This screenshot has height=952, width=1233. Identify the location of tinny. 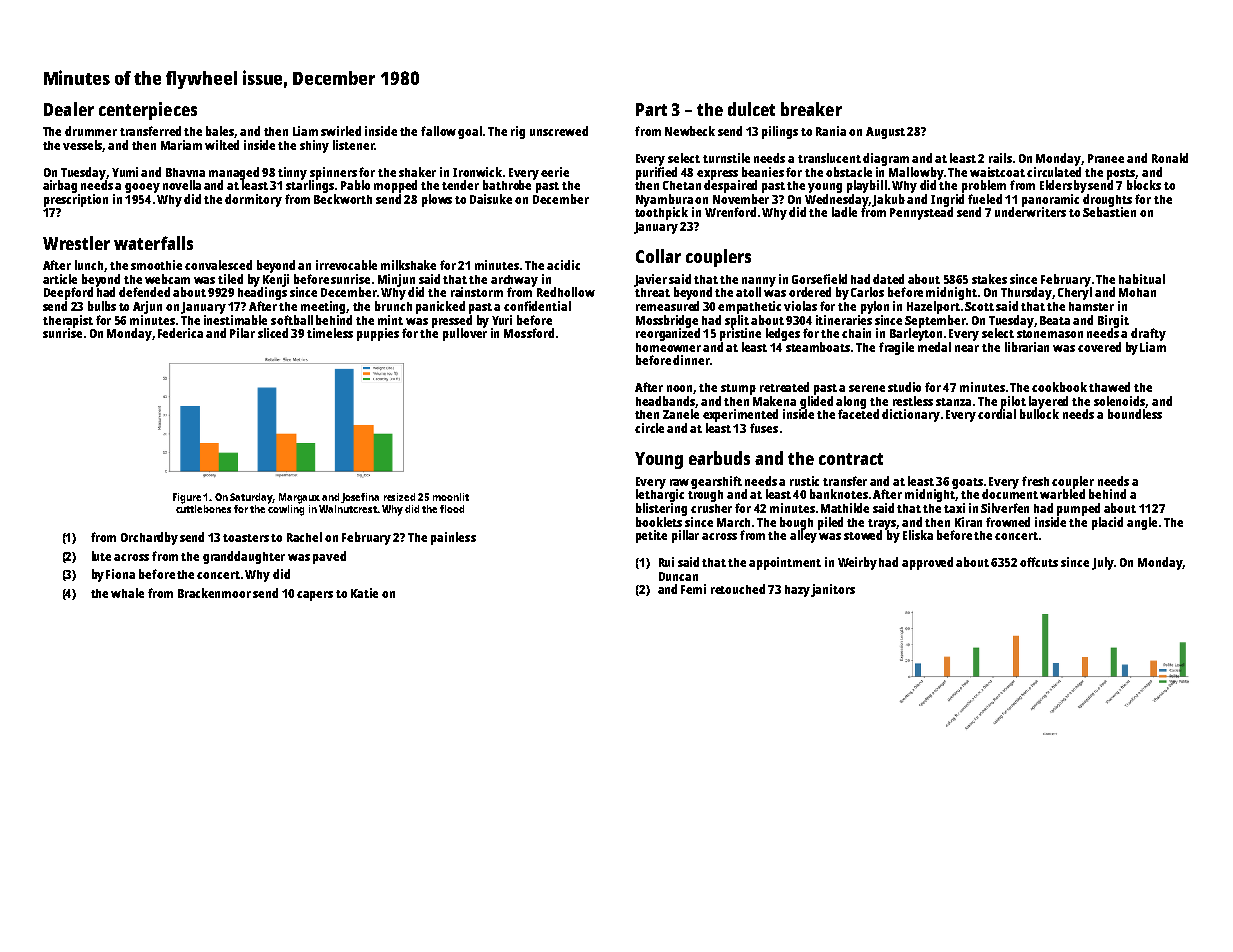
(292, 173).
